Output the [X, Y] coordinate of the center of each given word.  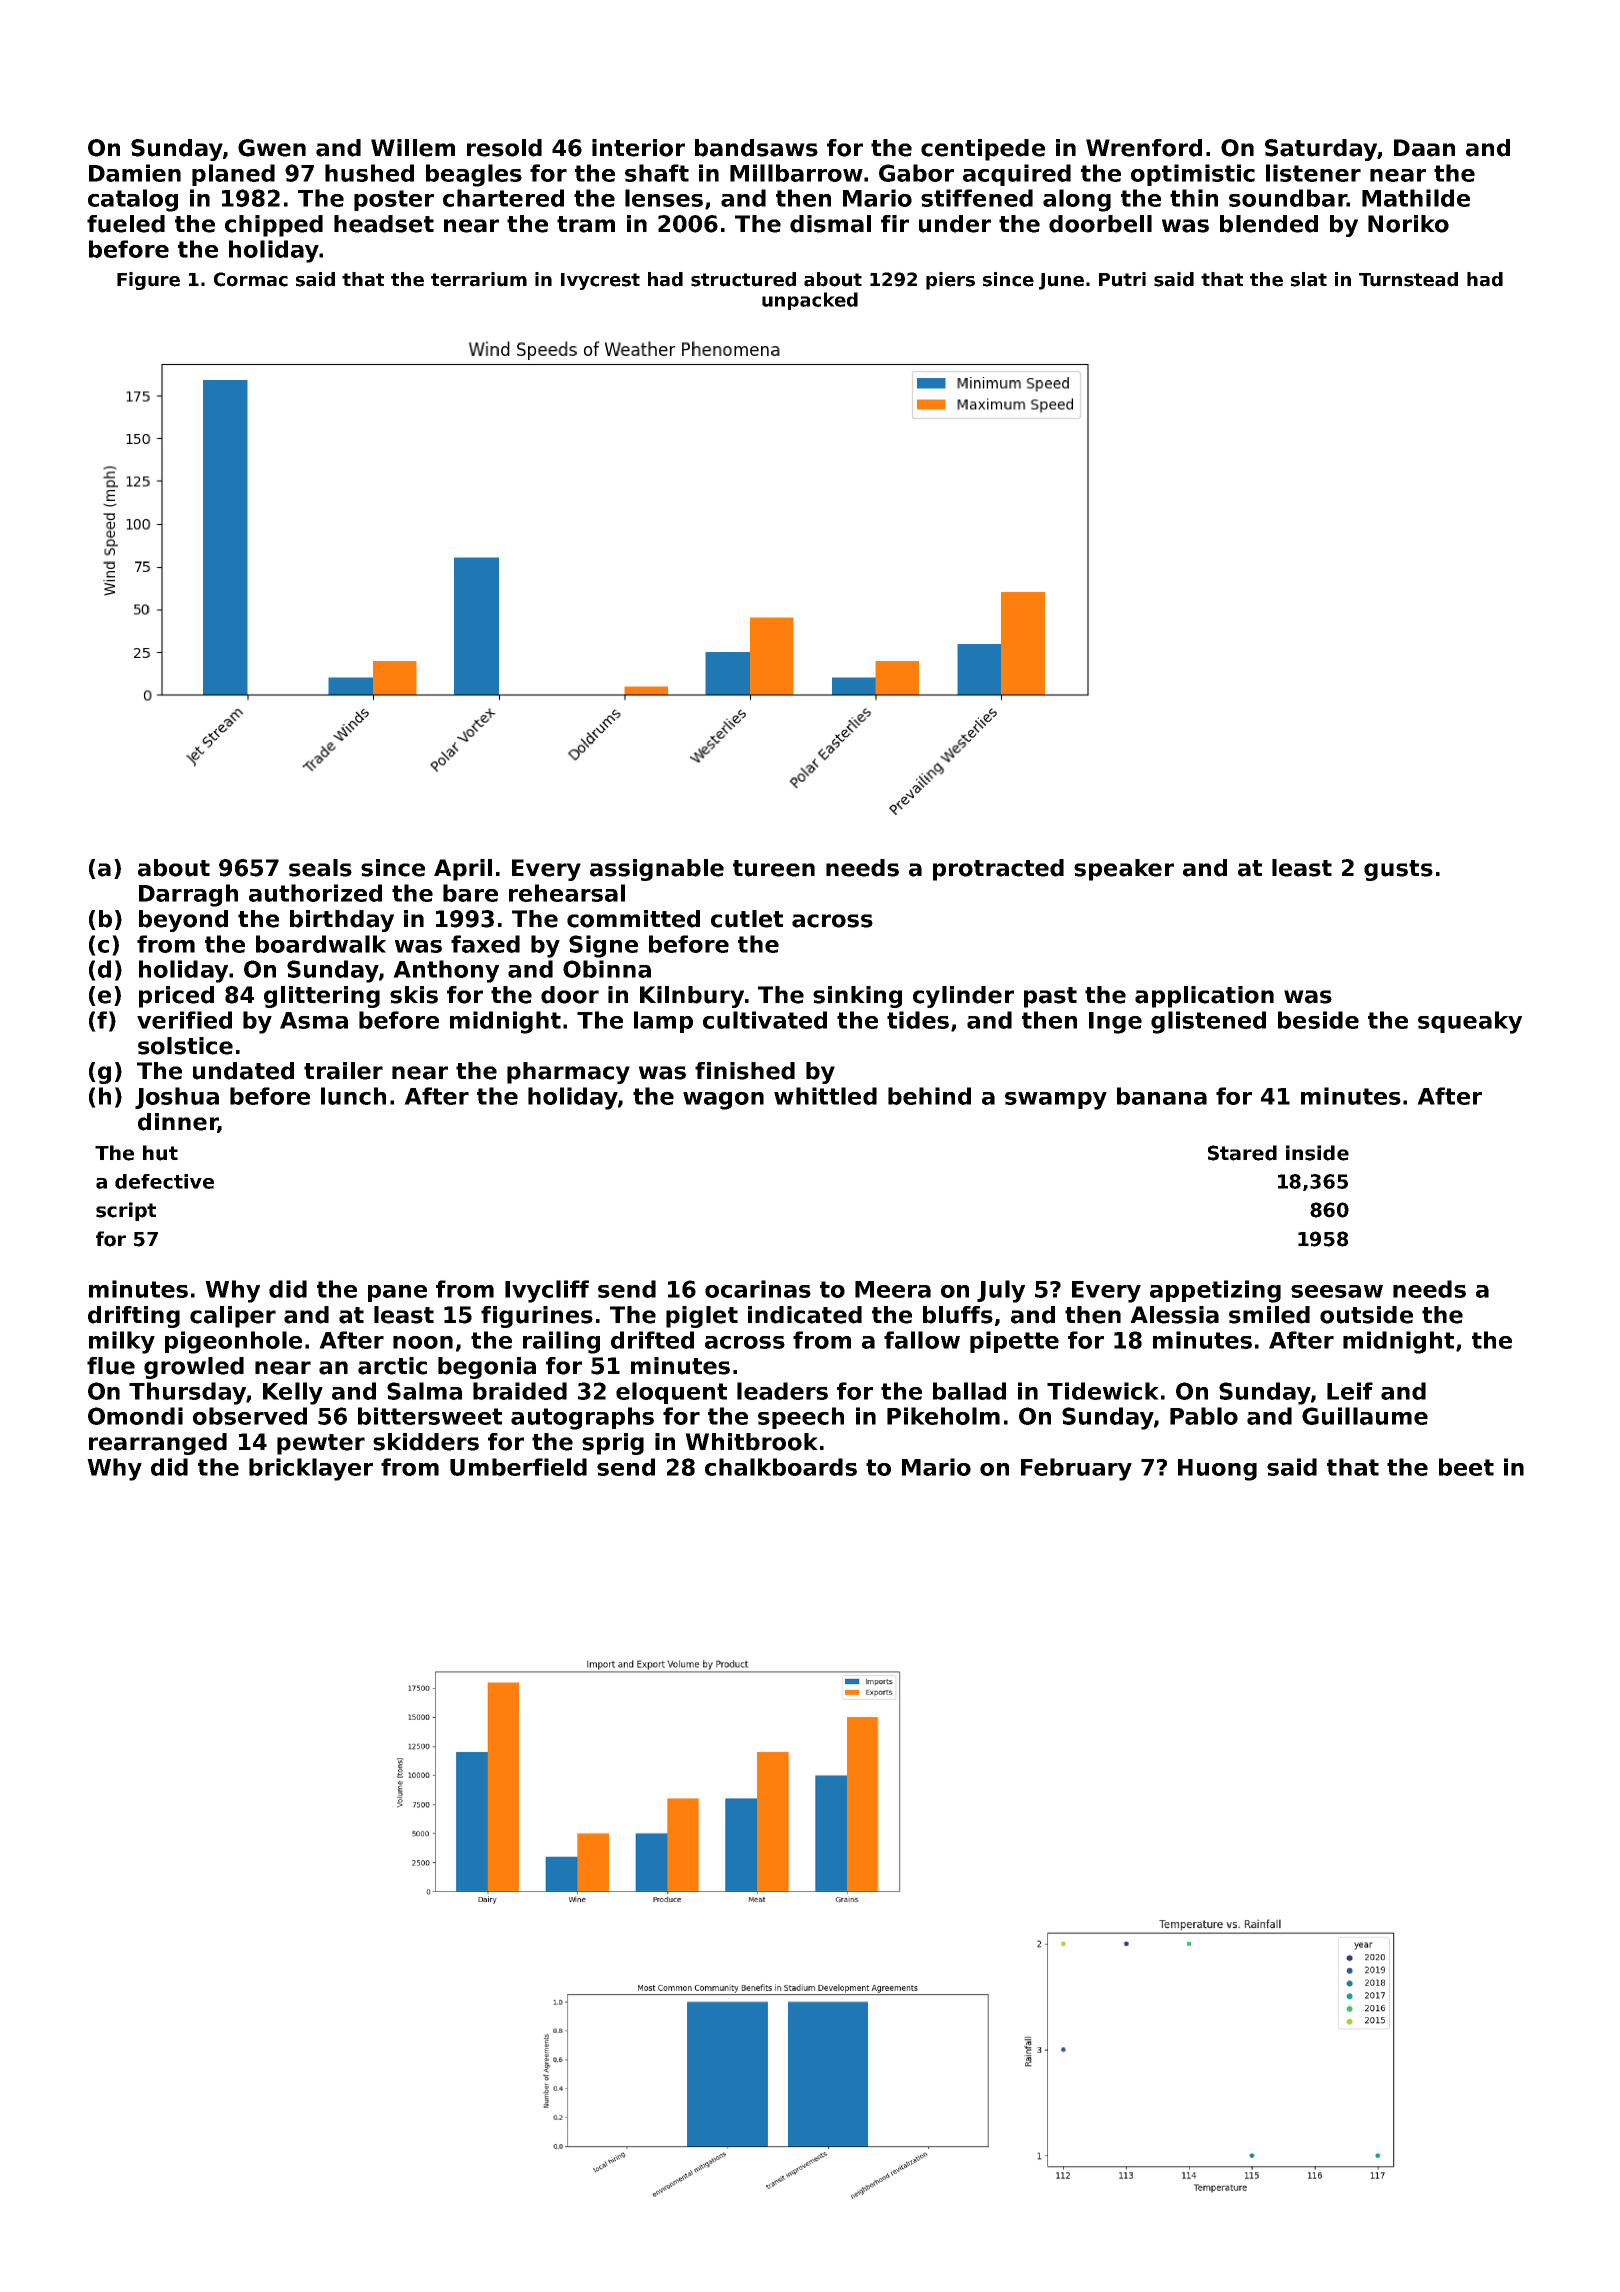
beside [1318, 1020]
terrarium [479, 279]
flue [111, 1366]
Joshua [177, 1098]
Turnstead [1408, 279]
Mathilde [1416, 198]
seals [320, 868]
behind [929, 1096]
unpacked [810, 301]
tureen [774, 868]
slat [1309, 279]
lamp [663, 1022]
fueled [126, 224]
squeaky [1470, 1022]
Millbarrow [796, 173]
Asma [314, 1020]
